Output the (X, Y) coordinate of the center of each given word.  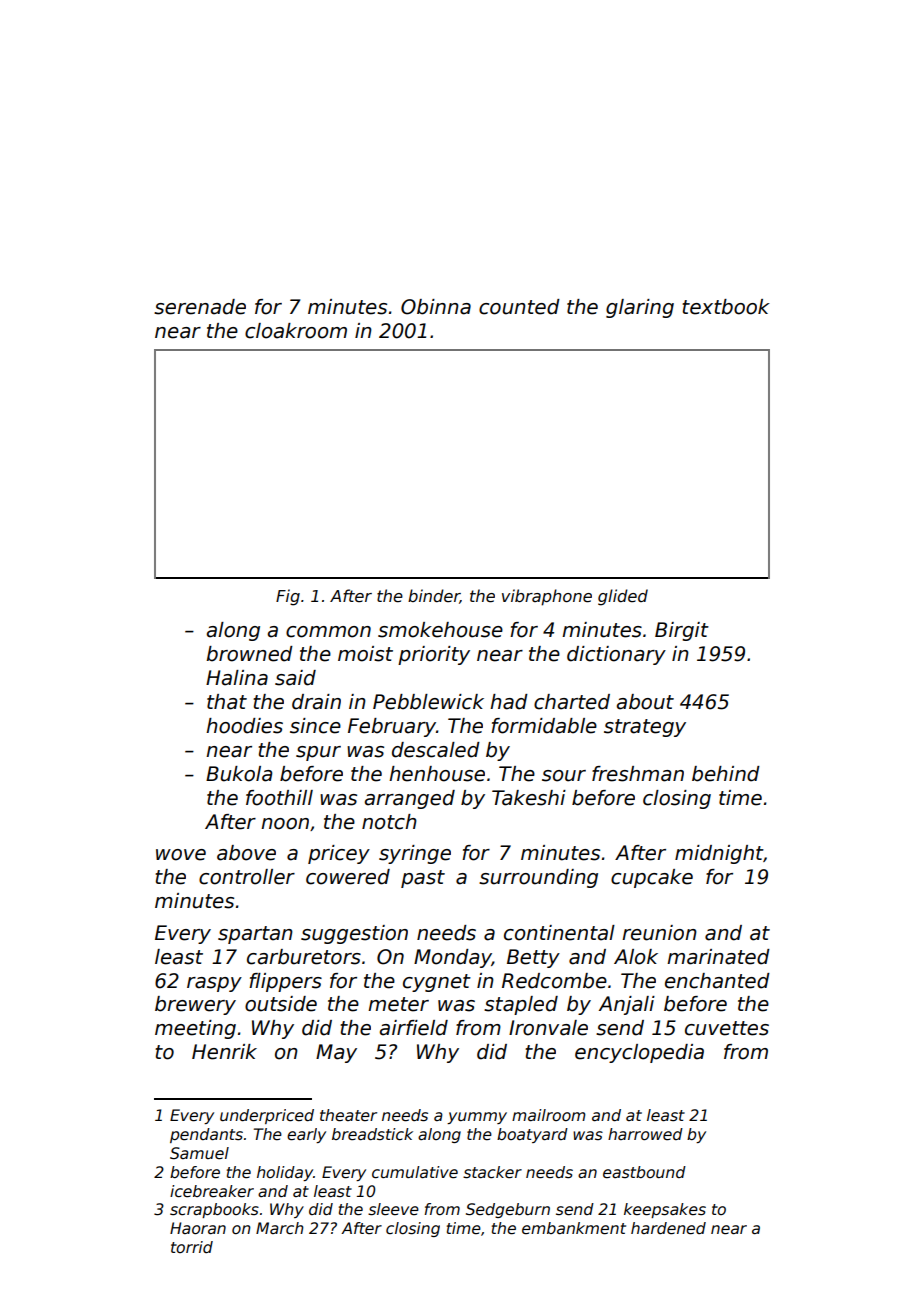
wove (181, 855)
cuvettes (727, 1028)
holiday (285, 1173)
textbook (726, 307)
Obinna (436, 307)
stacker (492, 1172)
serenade (200, 307)
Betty (533, 958)
